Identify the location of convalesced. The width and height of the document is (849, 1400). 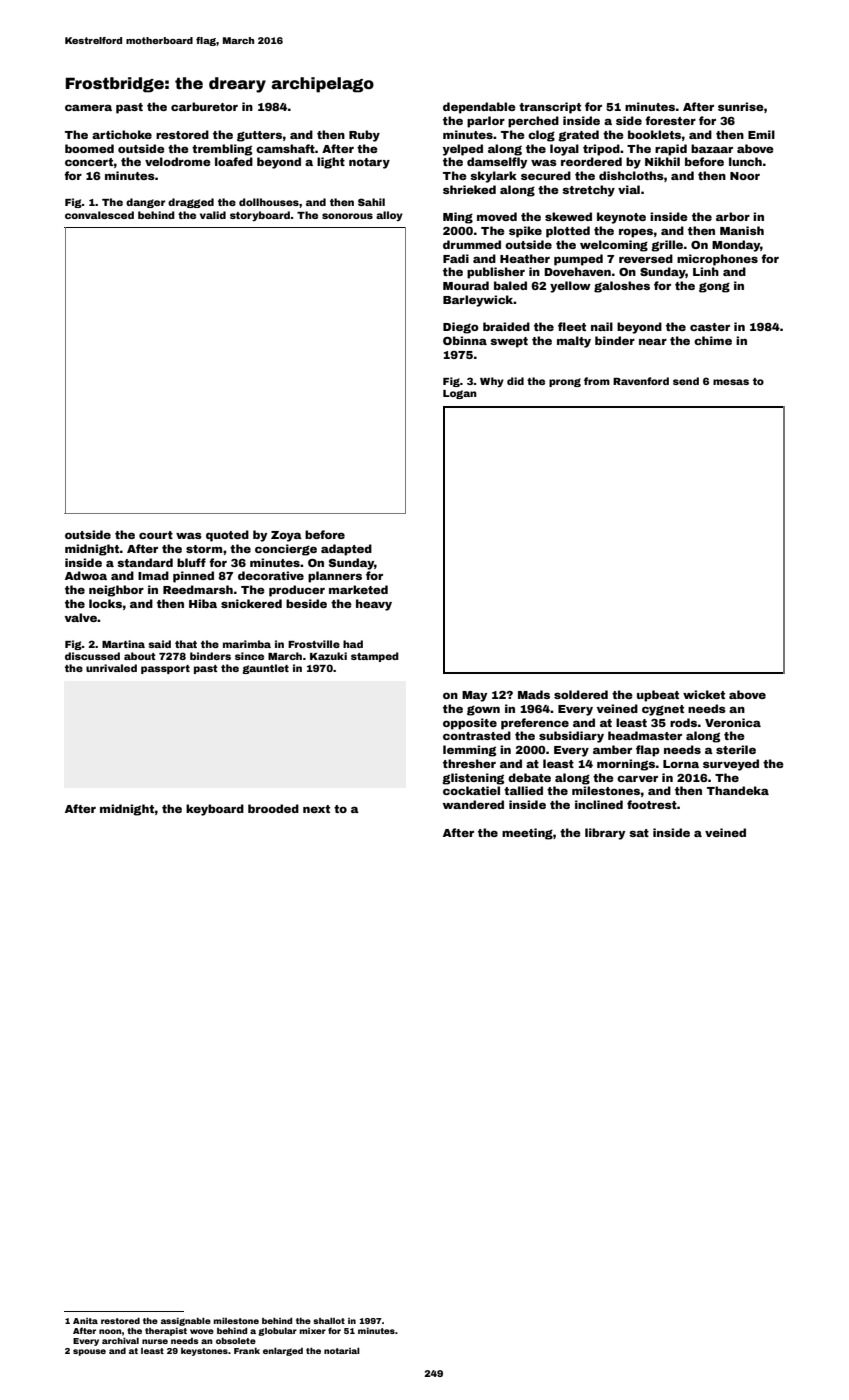
(99, 215).
